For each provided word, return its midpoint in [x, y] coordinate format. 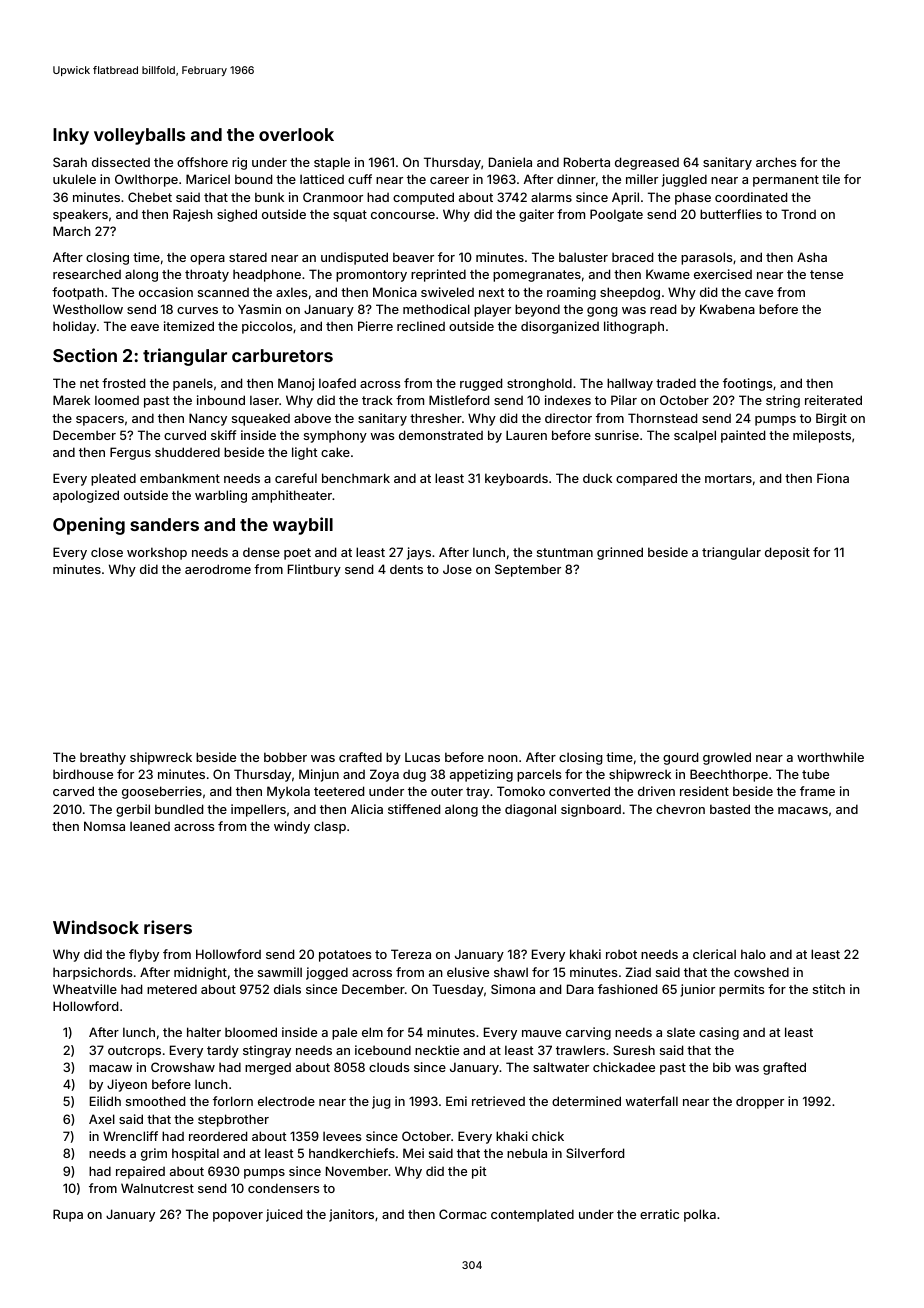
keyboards [516, 479]
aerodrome [218, 569]
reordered [218, 1136]
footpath [78, 293]
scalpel [695, 436]
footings [747, 384]
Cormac [463, 1214]
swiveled [447, 292]
